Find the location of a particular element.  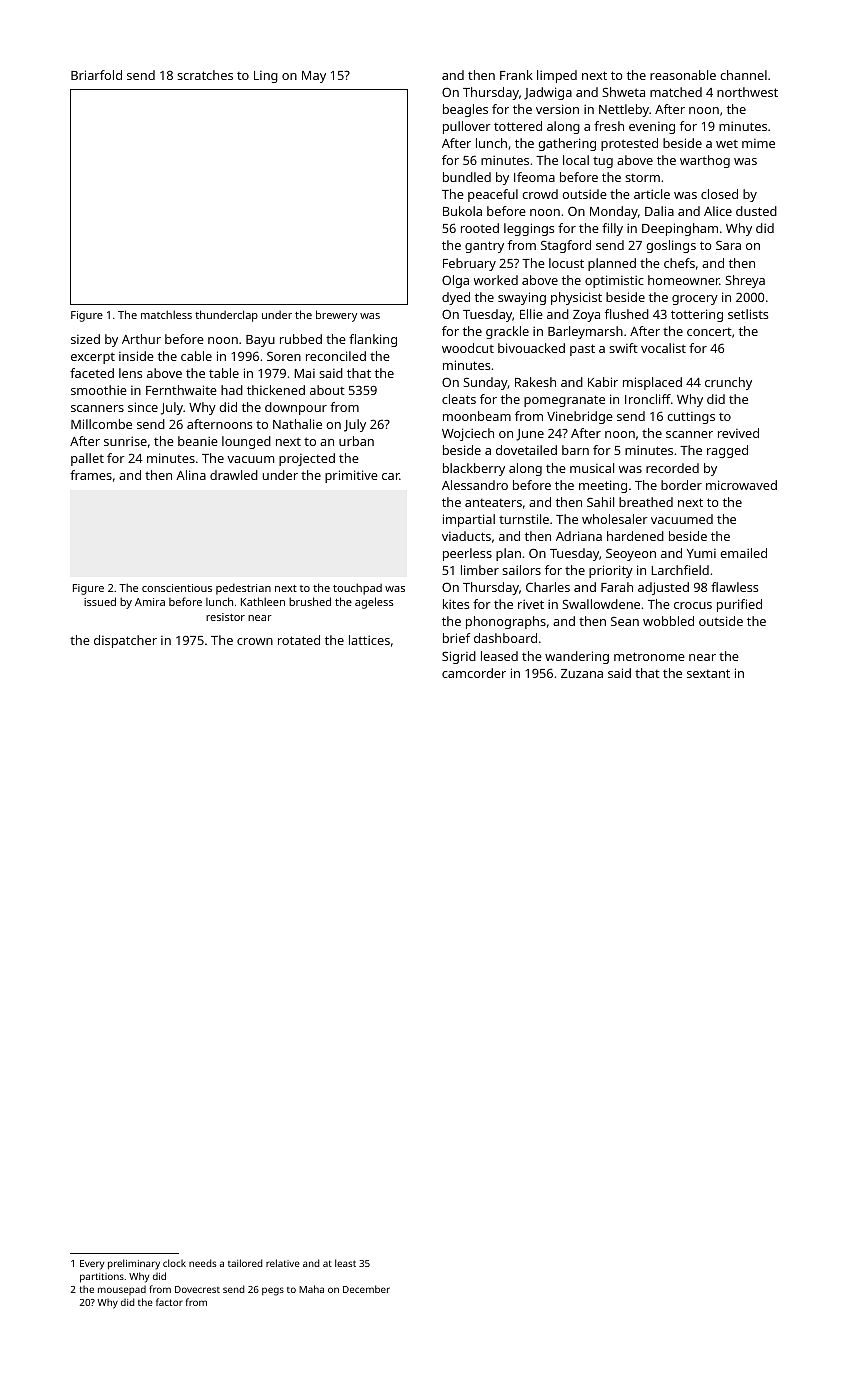

pallet is located at coordinates (87, 459).
